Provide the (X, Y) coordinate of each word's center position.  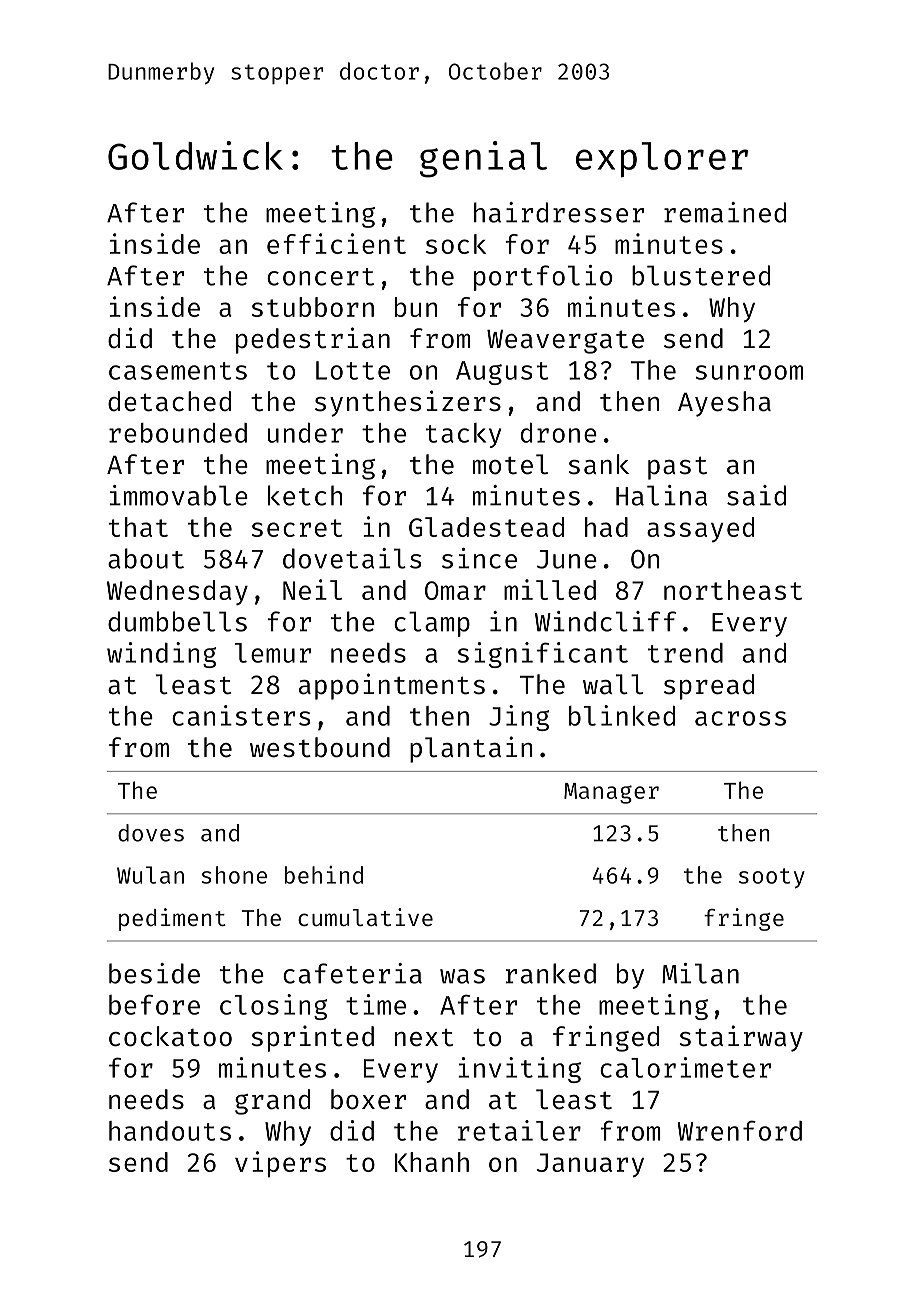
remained (725, 212)
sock (456, 244)
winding (161, 655)
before (154, 1004)
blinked (622, 715)
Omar (455, 590)
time (376, 1004)
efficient (336, 243)
